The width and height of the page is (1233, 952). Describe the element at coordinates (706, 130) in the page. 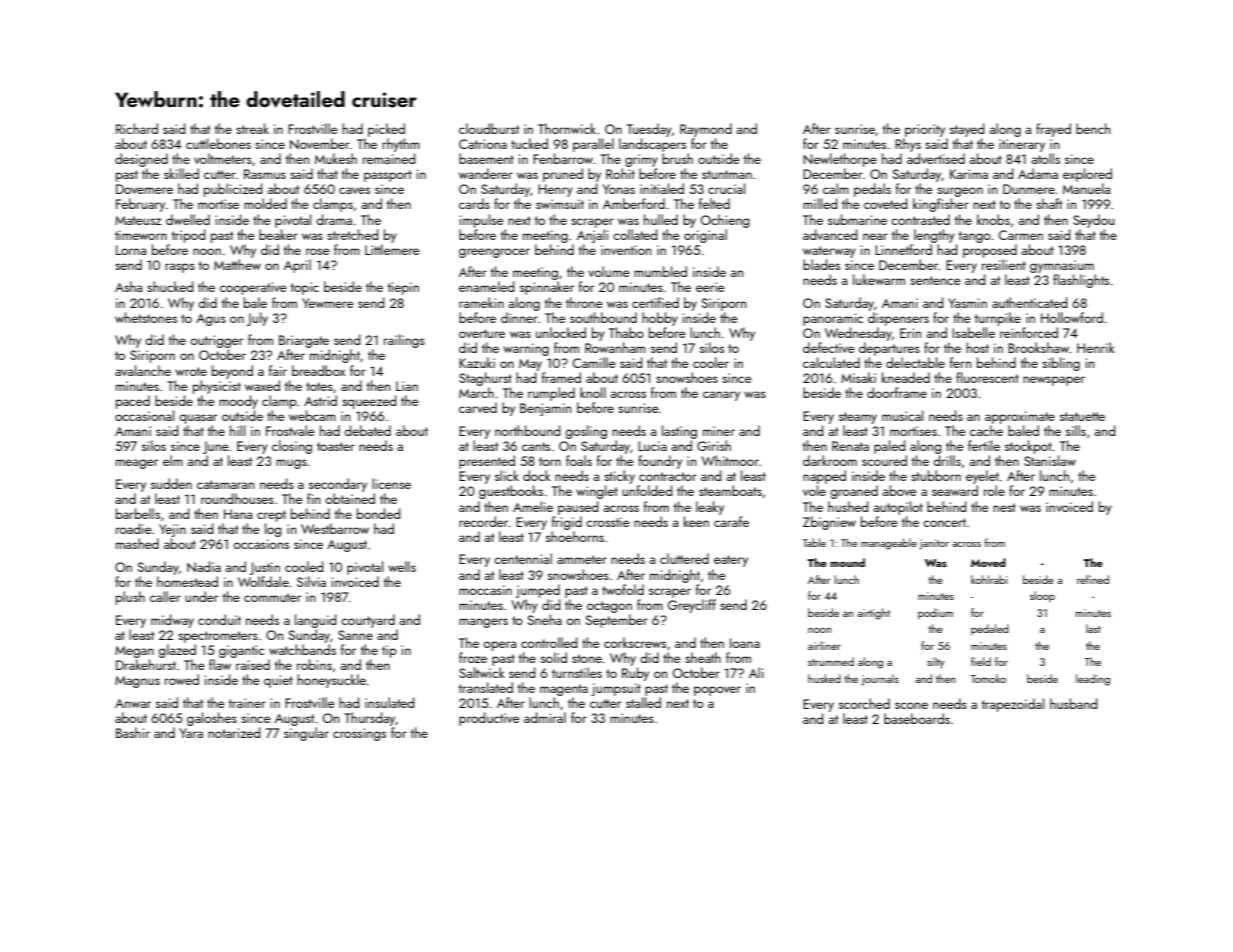

I see `Raymond` at that location.
